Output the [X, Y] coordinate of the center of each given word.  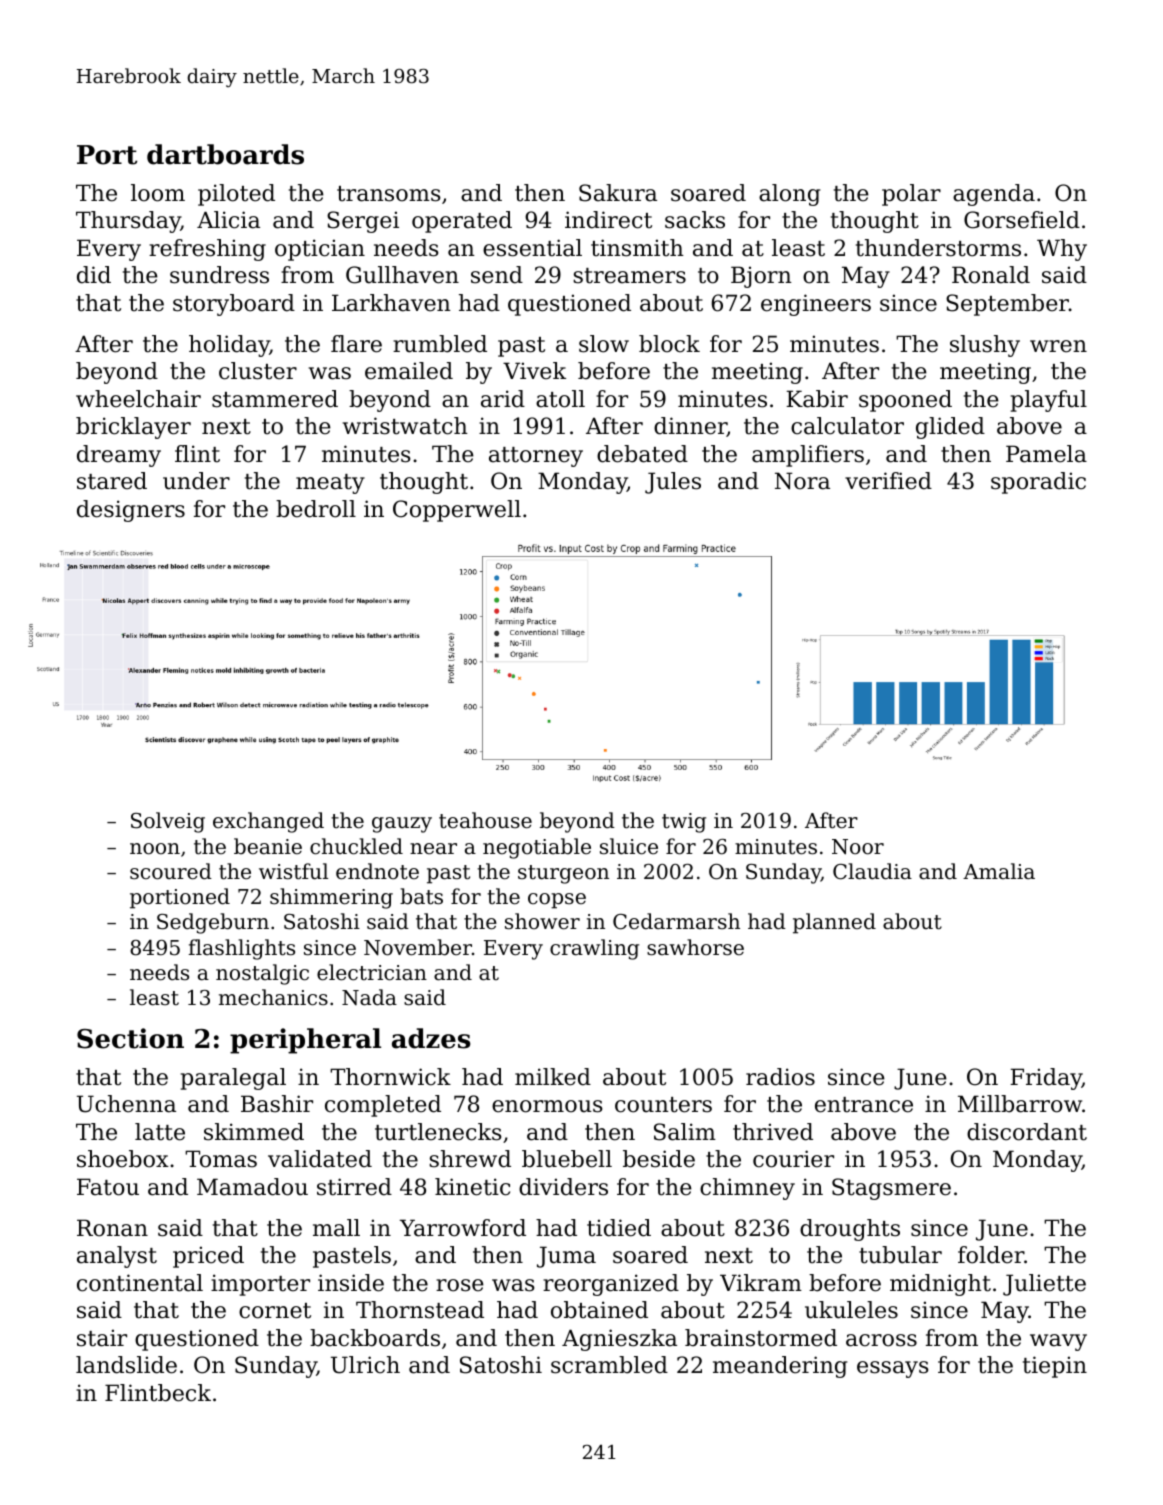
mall [336, 1228]
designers [131, 511]
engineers [816, 305]
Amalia [999, 871]
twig [684, 823]
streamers [629, 276]
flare [356, 344]
